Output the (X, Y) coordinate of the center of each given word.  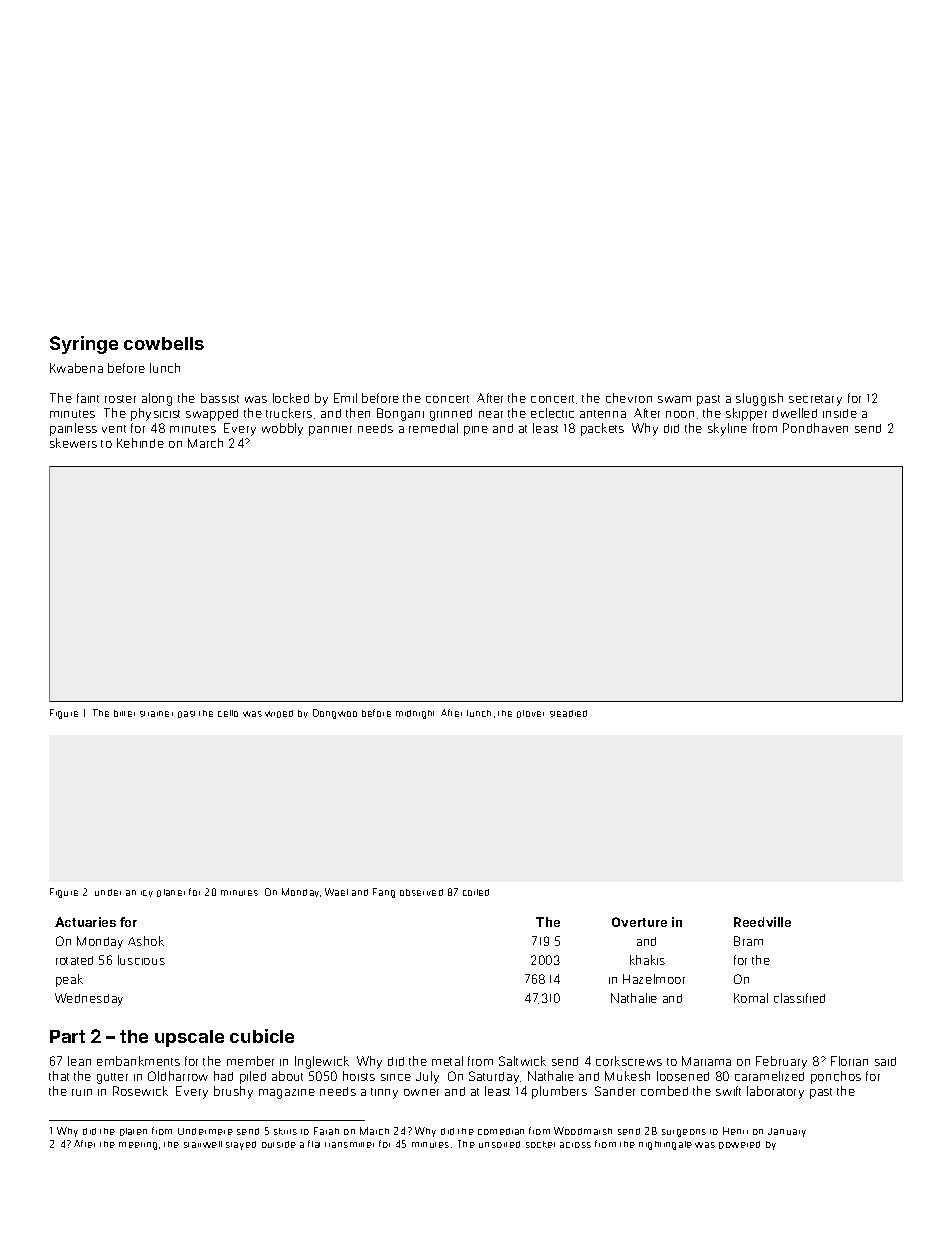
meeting (138, 1146)
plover (530, 714)
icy (147, 893)
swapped (212, 415)
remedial (433, 428)
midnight (415, 714)
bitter (124, 713)
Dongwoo (335, 714)
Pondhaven (815, 428)
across (575, 1145)
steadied (568, 713)
